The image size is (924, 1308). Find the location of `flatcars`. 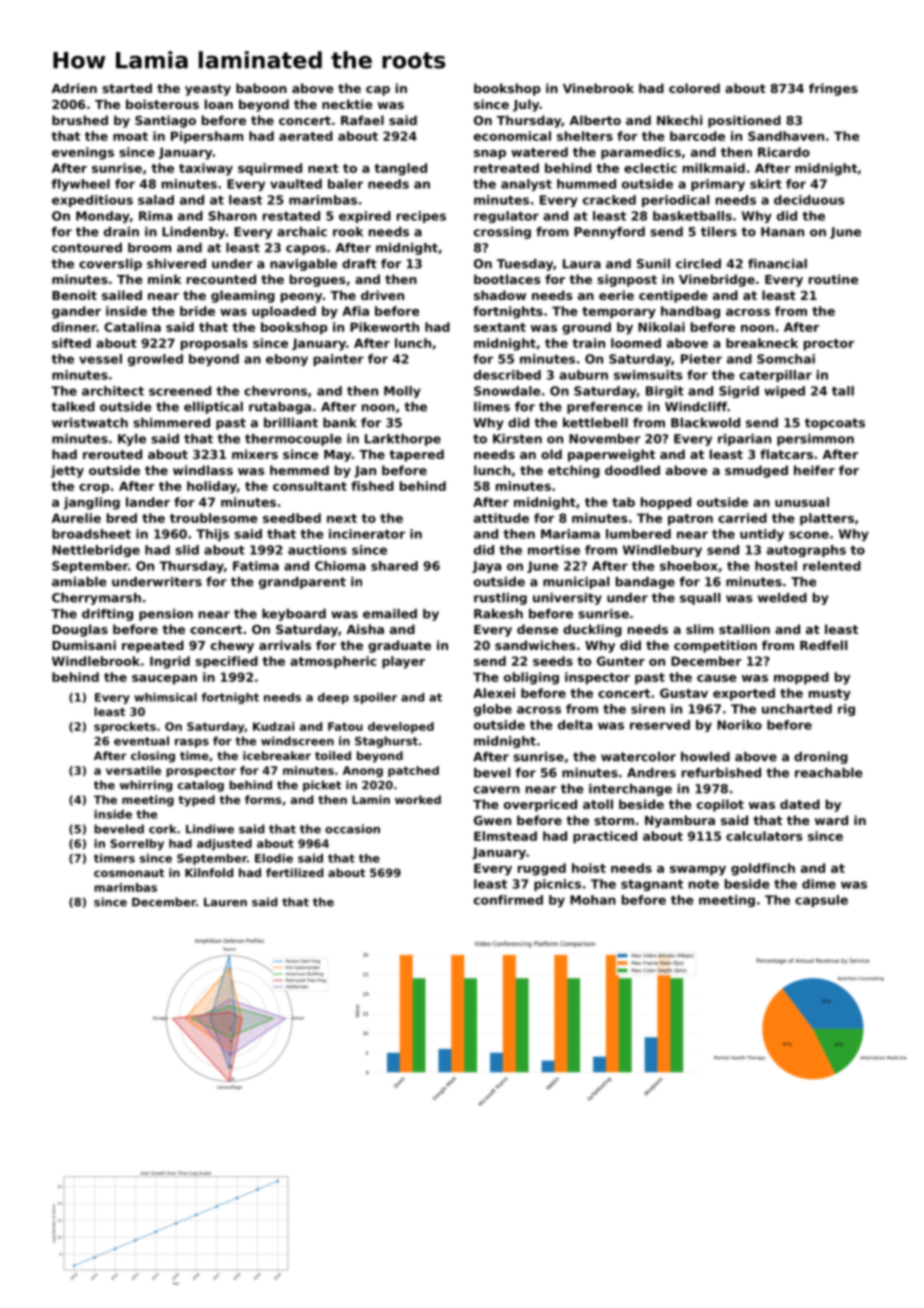

flatcars is located at coordinates (786, 454).
